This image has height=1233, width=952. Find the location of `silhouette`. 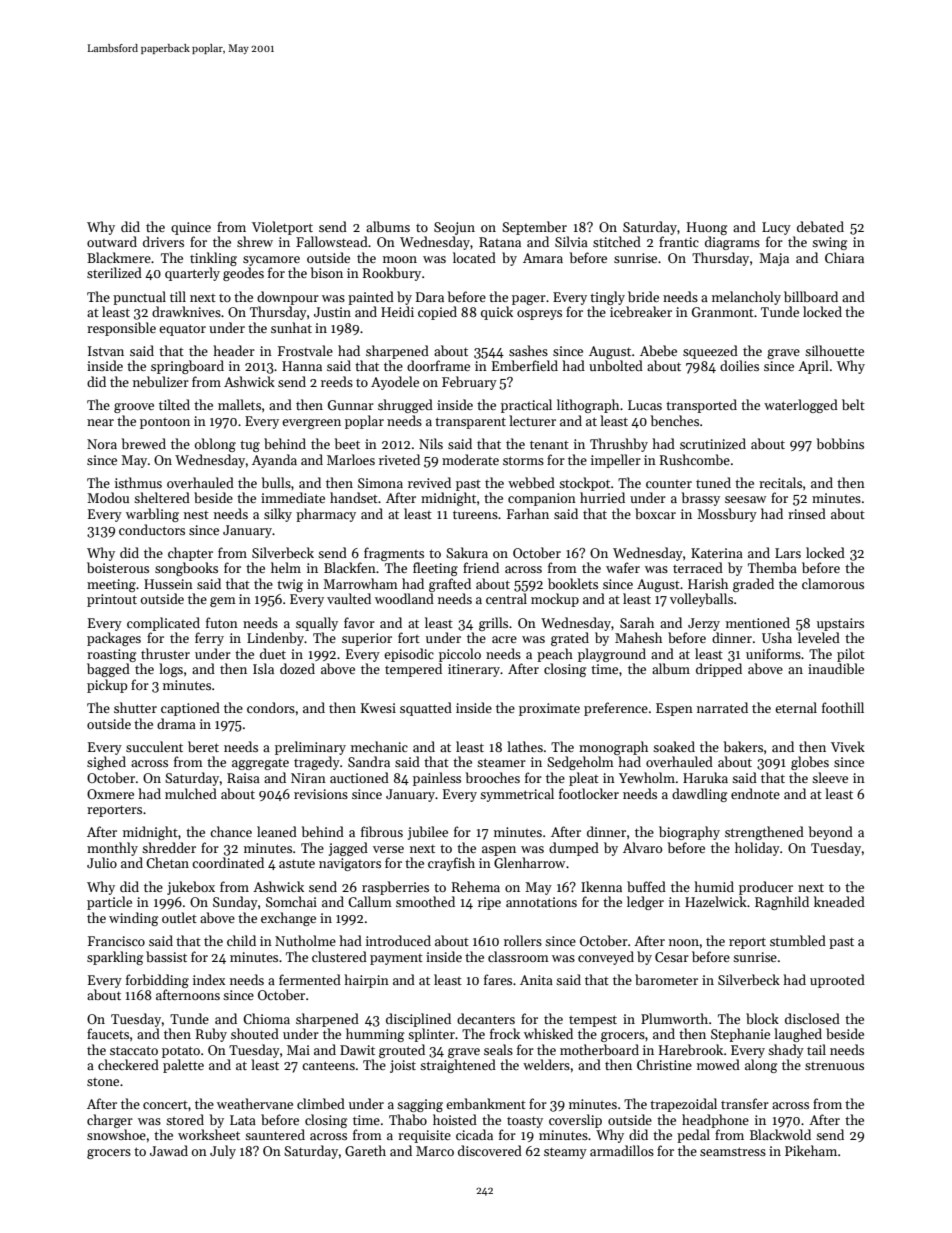

silhouette is located at coordinates (834, 350).
